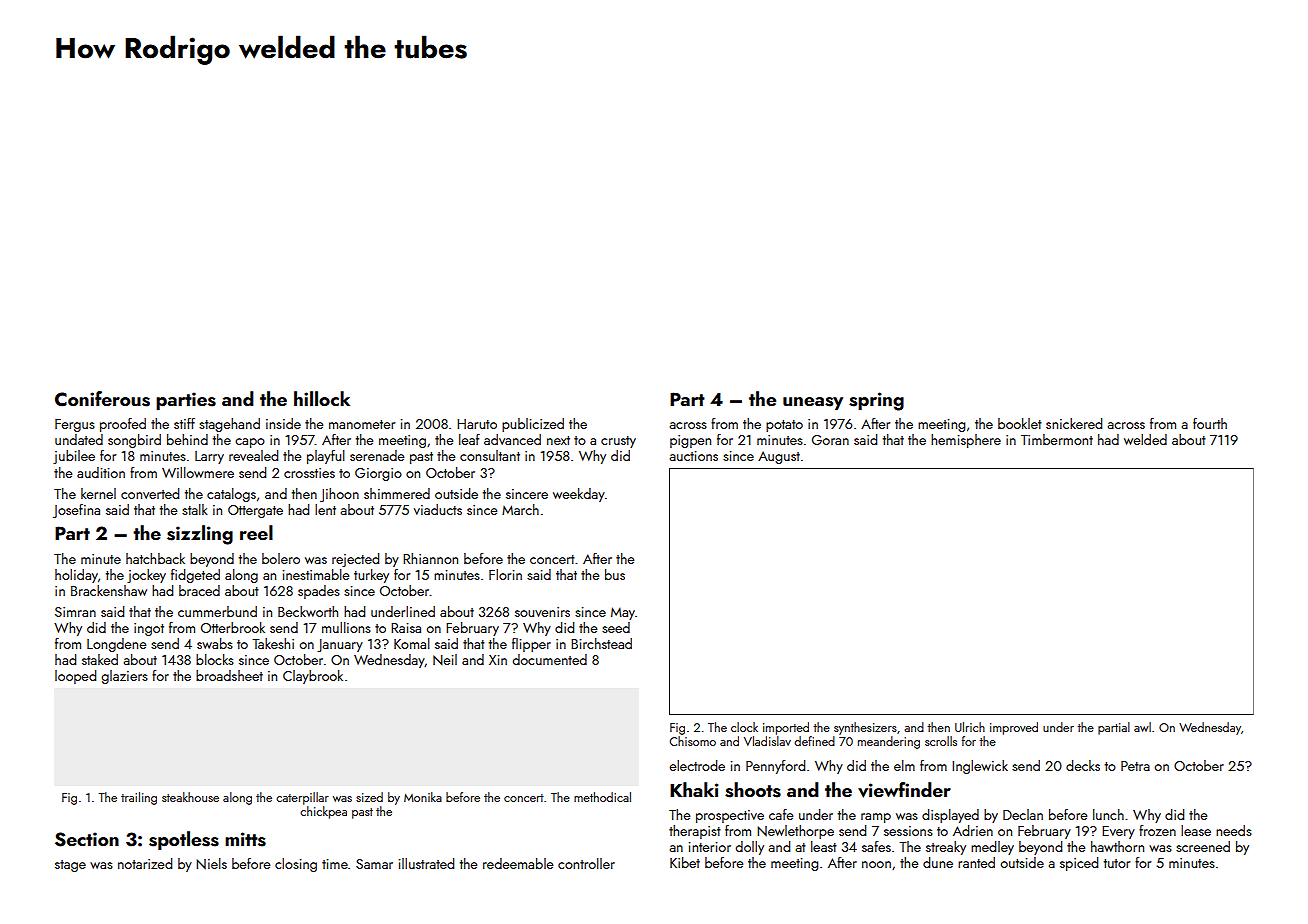 This screenshot has height=924, width=1308. Describe the element at coordinates (498, 660) in the screenshot. I see `Xin` at that location.
